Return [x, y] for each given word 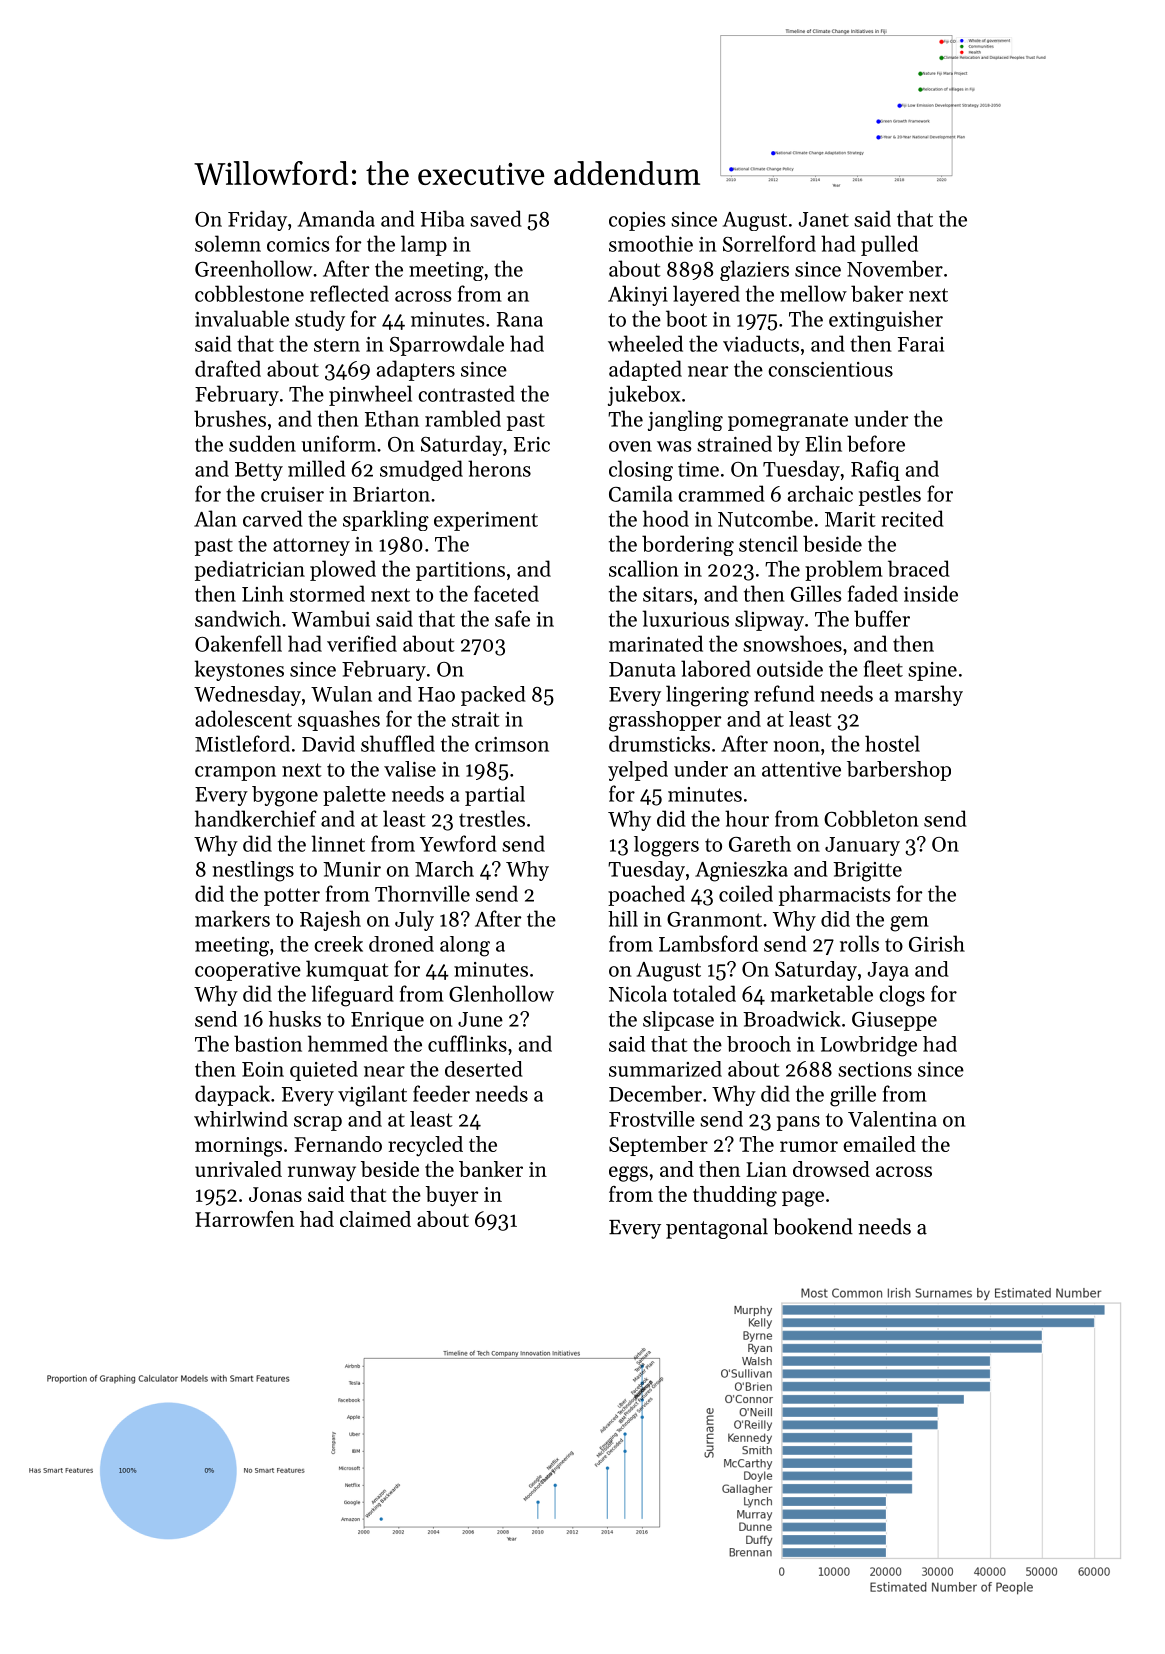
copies [637, 221]
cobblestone [249, 293]
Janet [823, 219]
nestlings [253, 871]
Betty [259, 471]
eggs [628, 1174]
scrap [318, 1123]
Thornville [422, 893]
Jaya [888, 971]
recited [912, 518]
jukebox [644, 395]
